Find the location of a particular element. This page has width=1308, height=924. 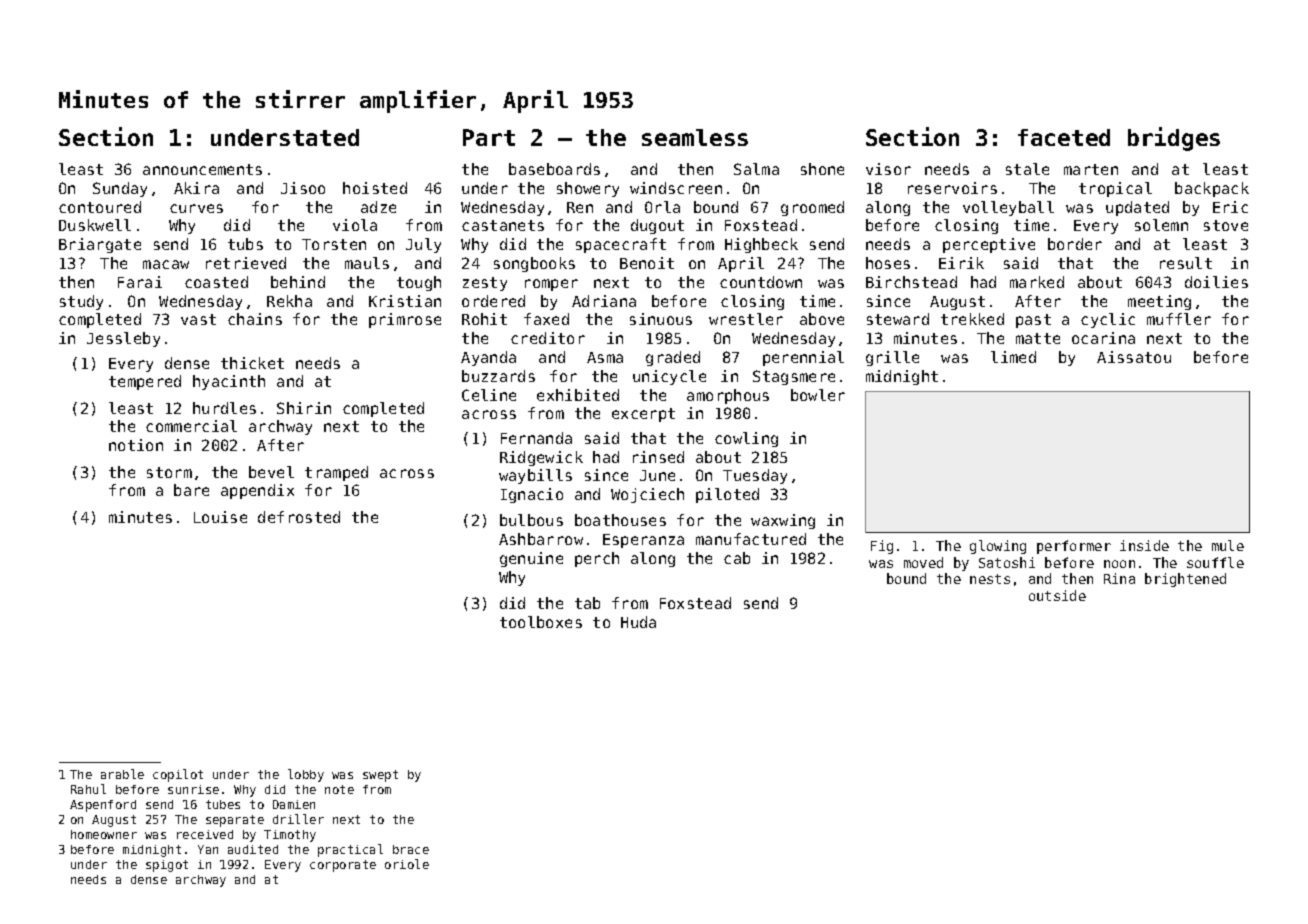

spigot is located at coordinates (167, 866).
